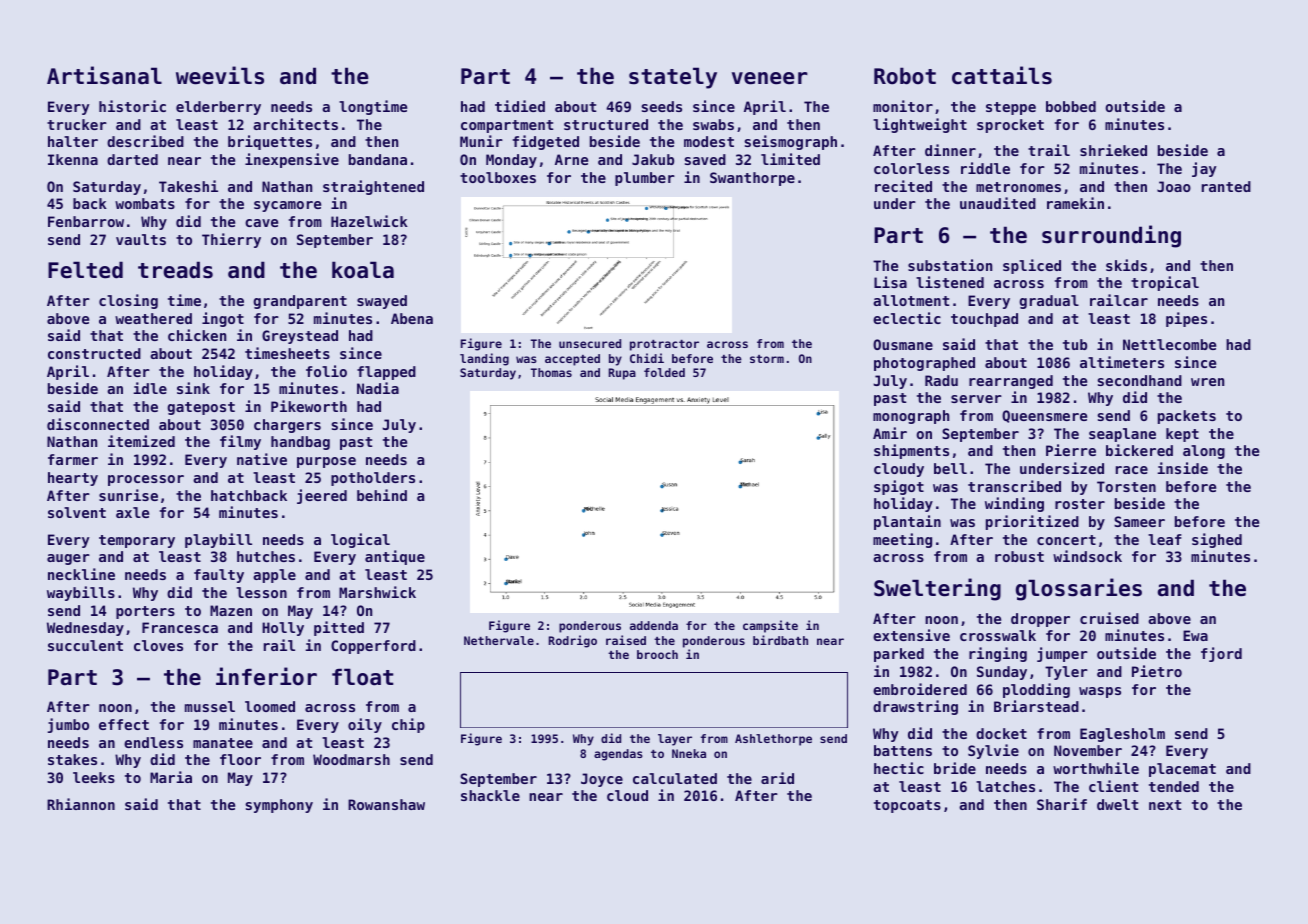  I want to click on potholders, so click(373, 479).
